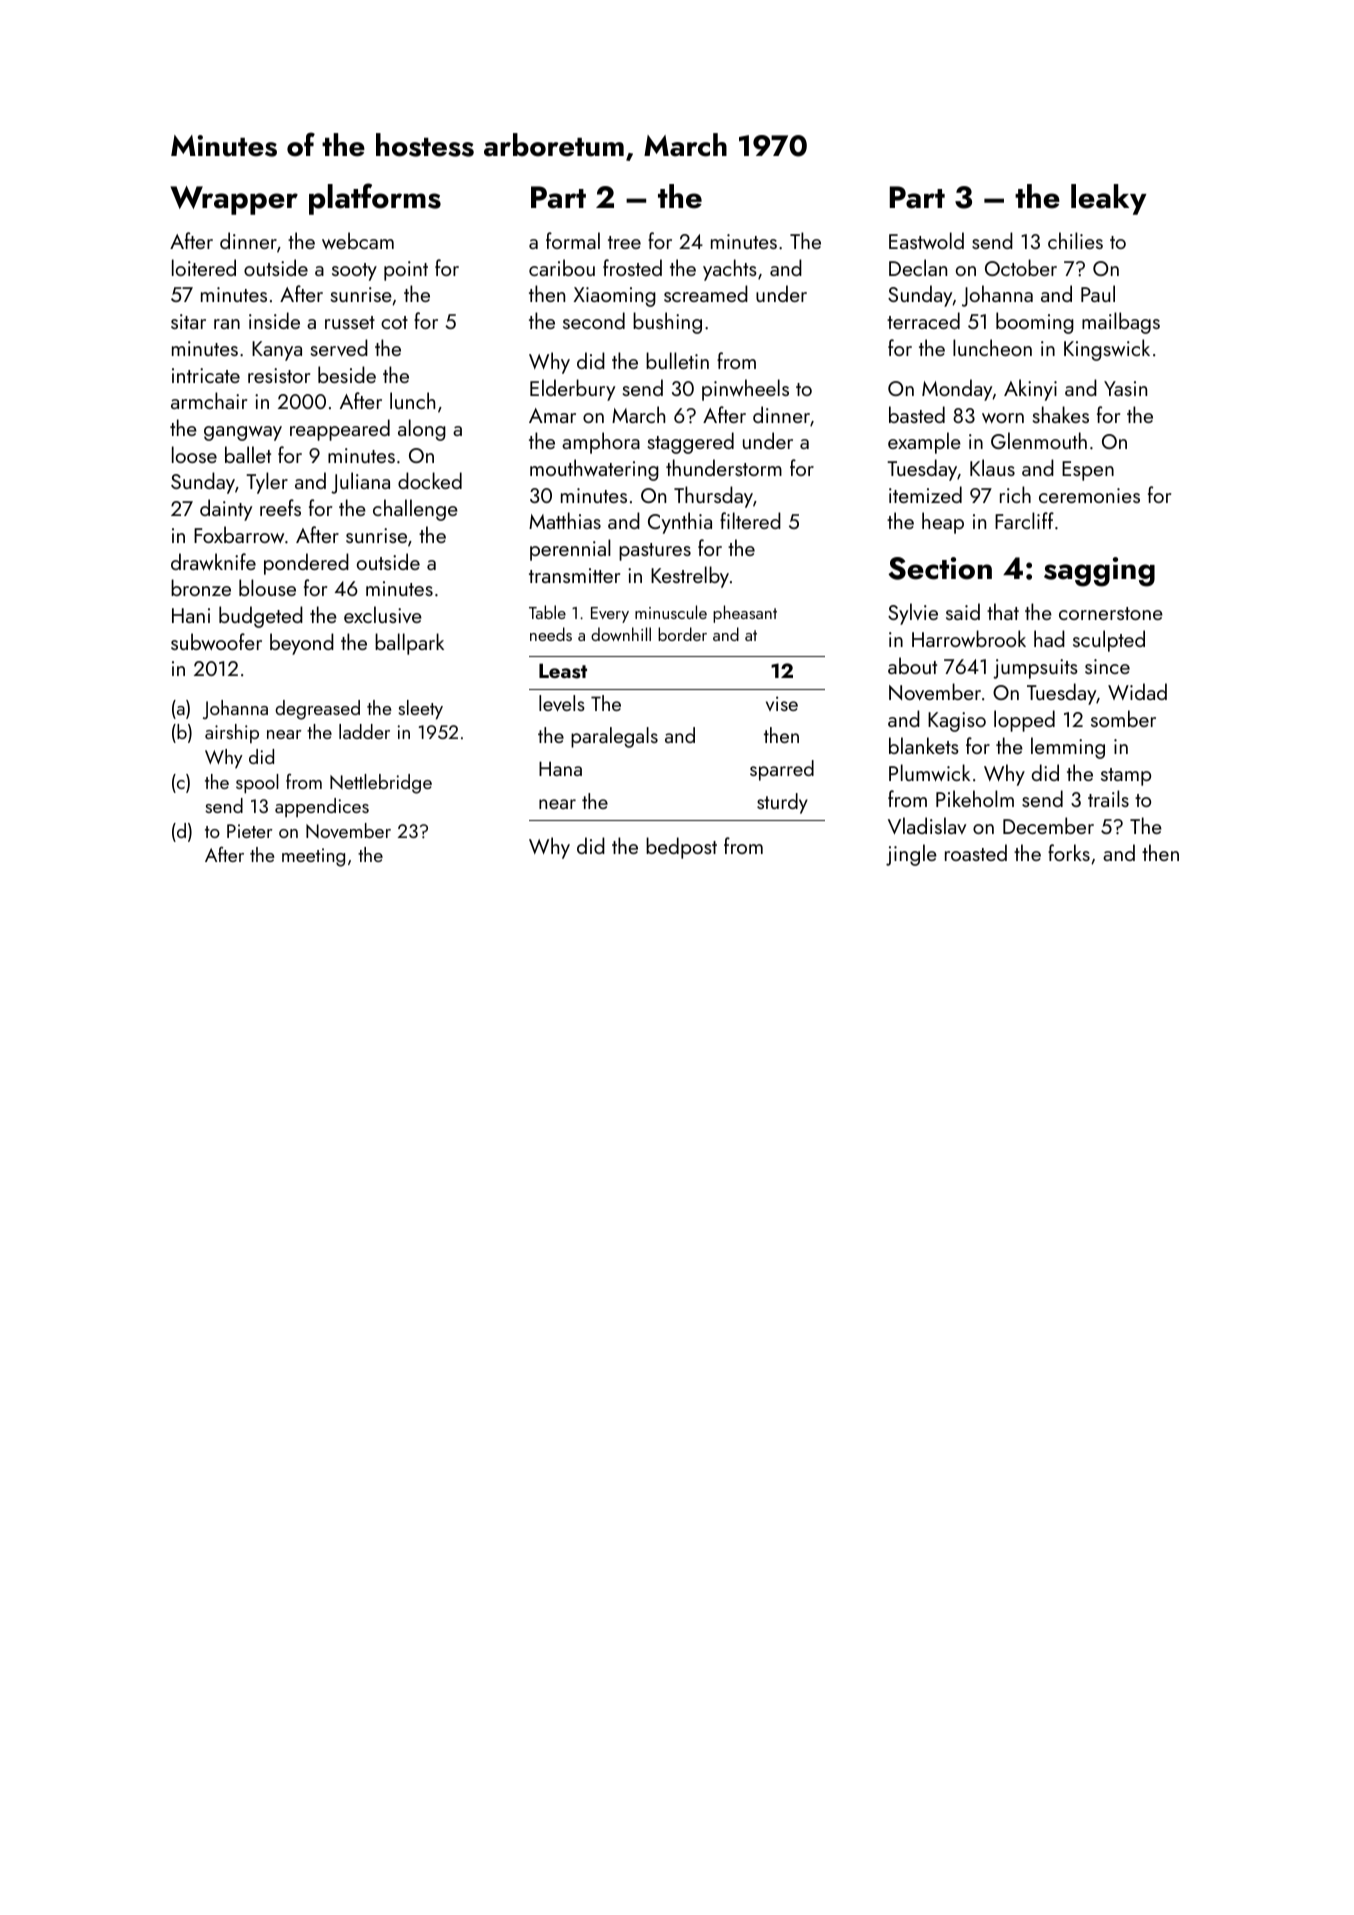 Image resolution: width=1354 pixels, height=1915 pixels. I want to click on lopped, so click(1024, 721).
